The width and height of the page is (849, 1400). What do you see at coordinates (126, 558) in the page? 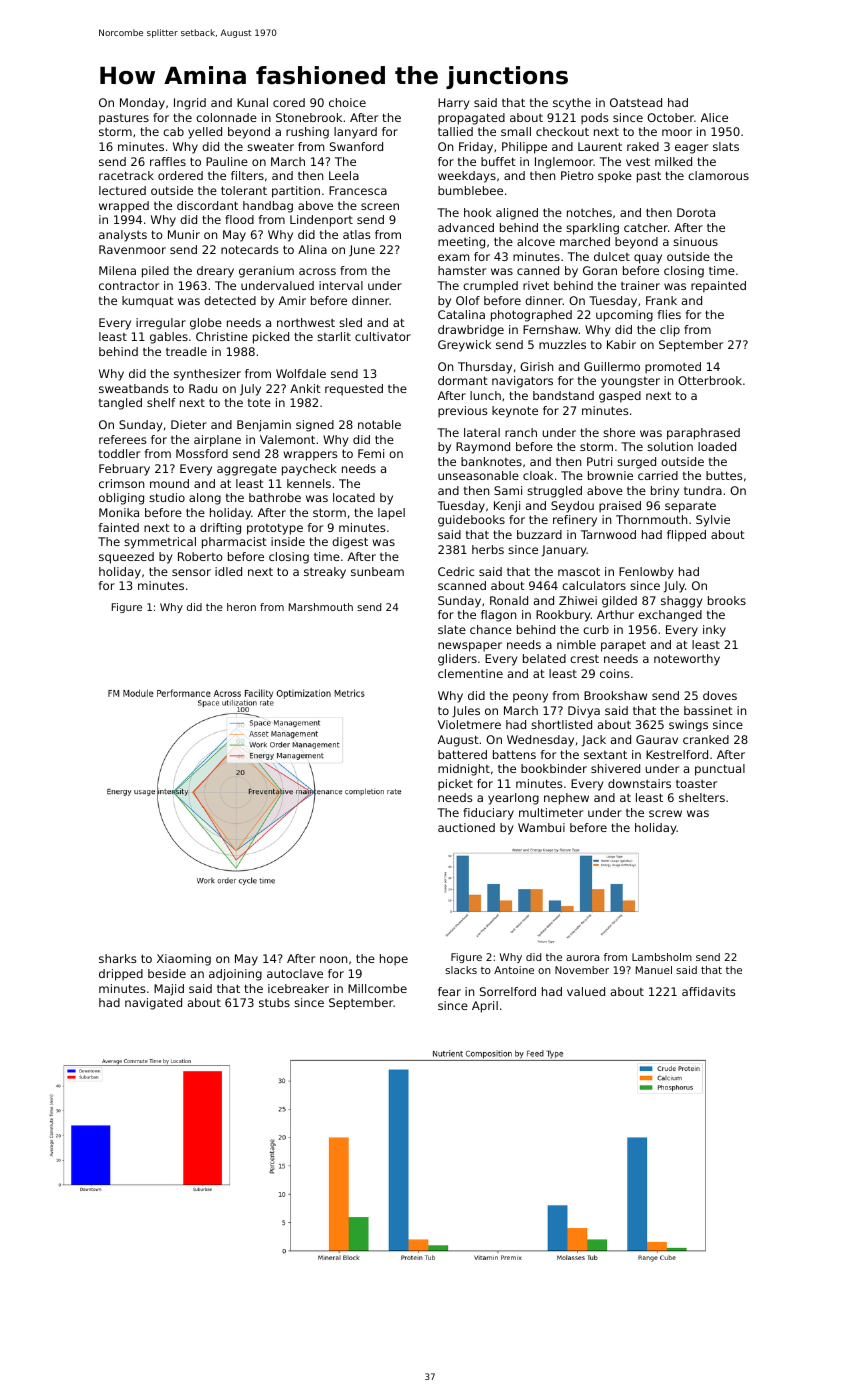
I see `squeezed` at bounding box center [126, 558].
